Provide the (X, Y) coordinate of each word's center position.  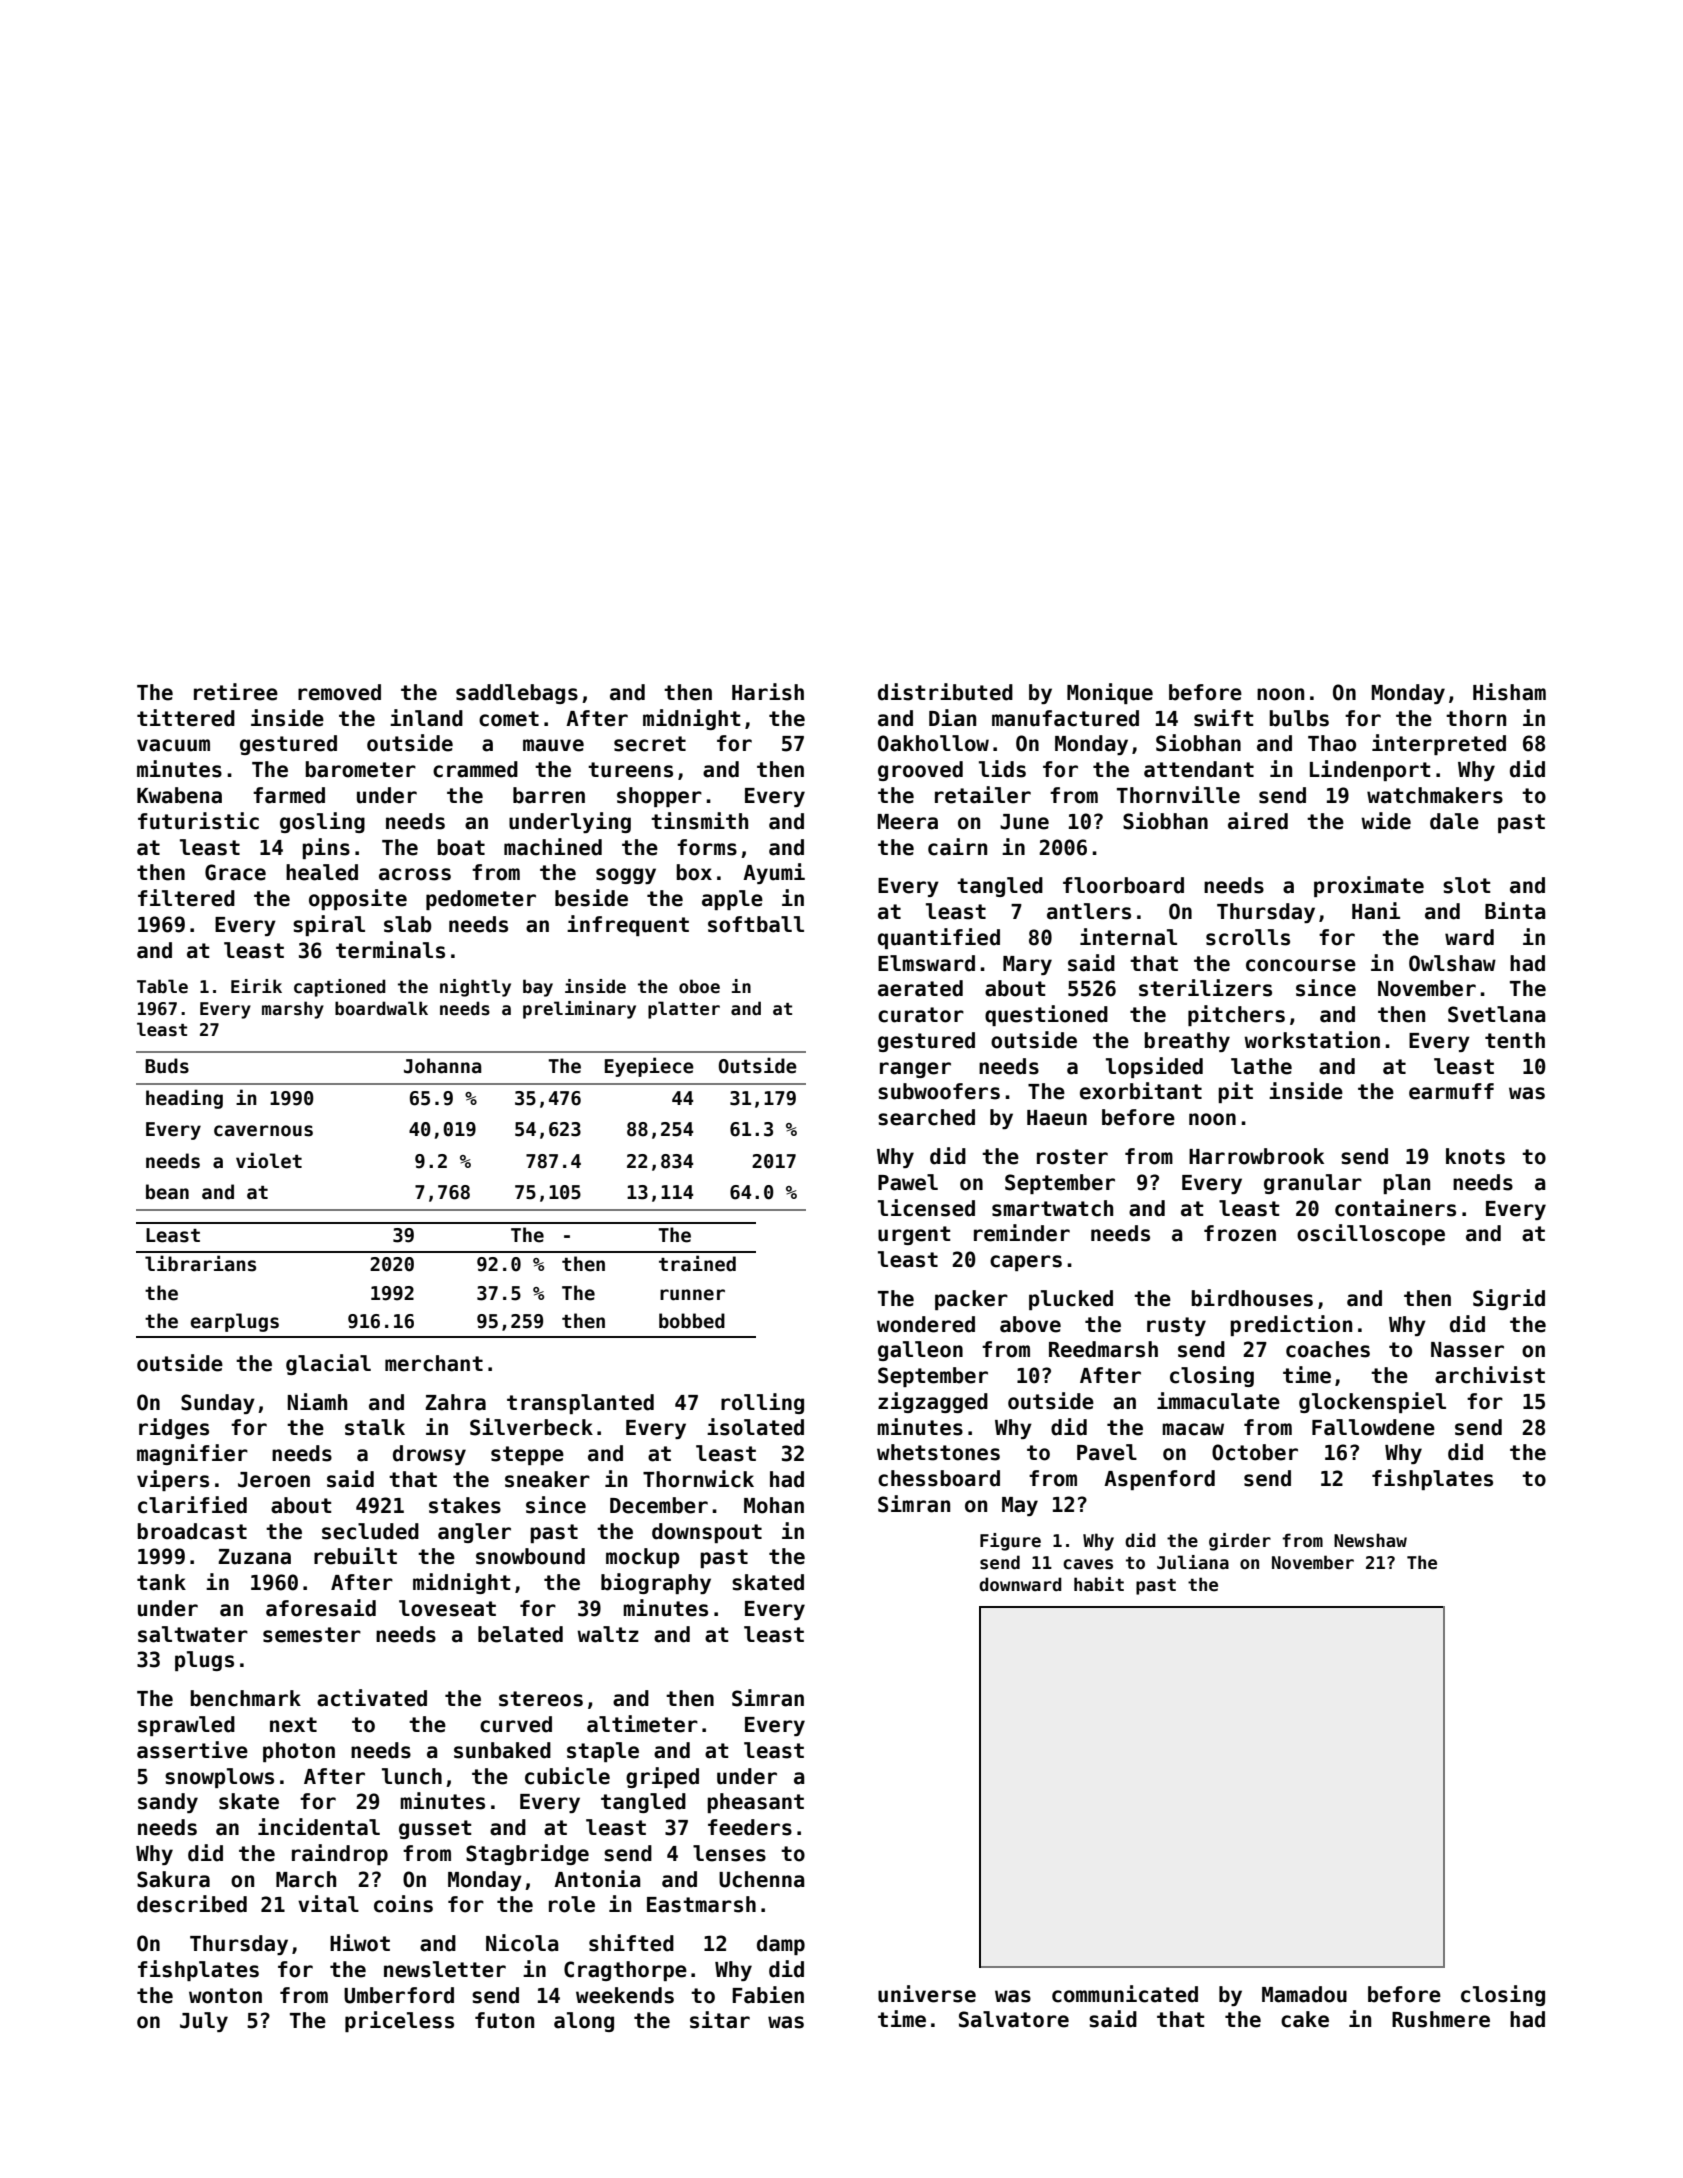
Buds (167, 1066)
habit (1099, 1584)
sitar (720, 2020)
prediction (1291, 1325)
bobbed (692, 1321)
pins (326, 848)
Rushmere (1441, 2019)
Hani (1376, 911)
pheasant (755, 1803)
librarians (200, 1263)
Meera (908, 822)
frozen (1240, 1233)
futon (504, 2020)
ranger (915, 1070)
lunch (412, 1776)
